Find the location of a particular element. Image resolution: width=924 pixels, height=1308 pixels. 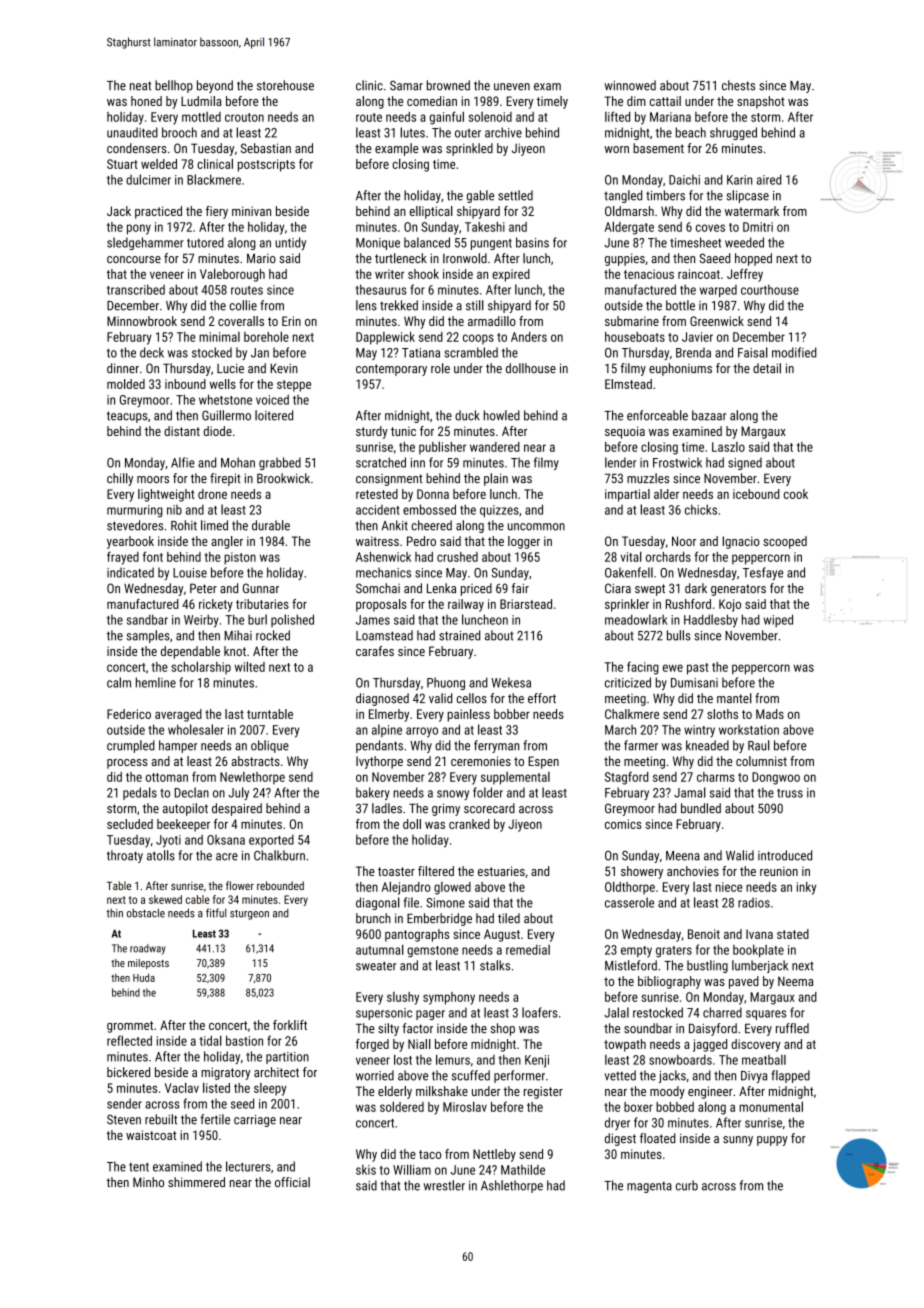

uneven is located at coordinates (512, 87).
